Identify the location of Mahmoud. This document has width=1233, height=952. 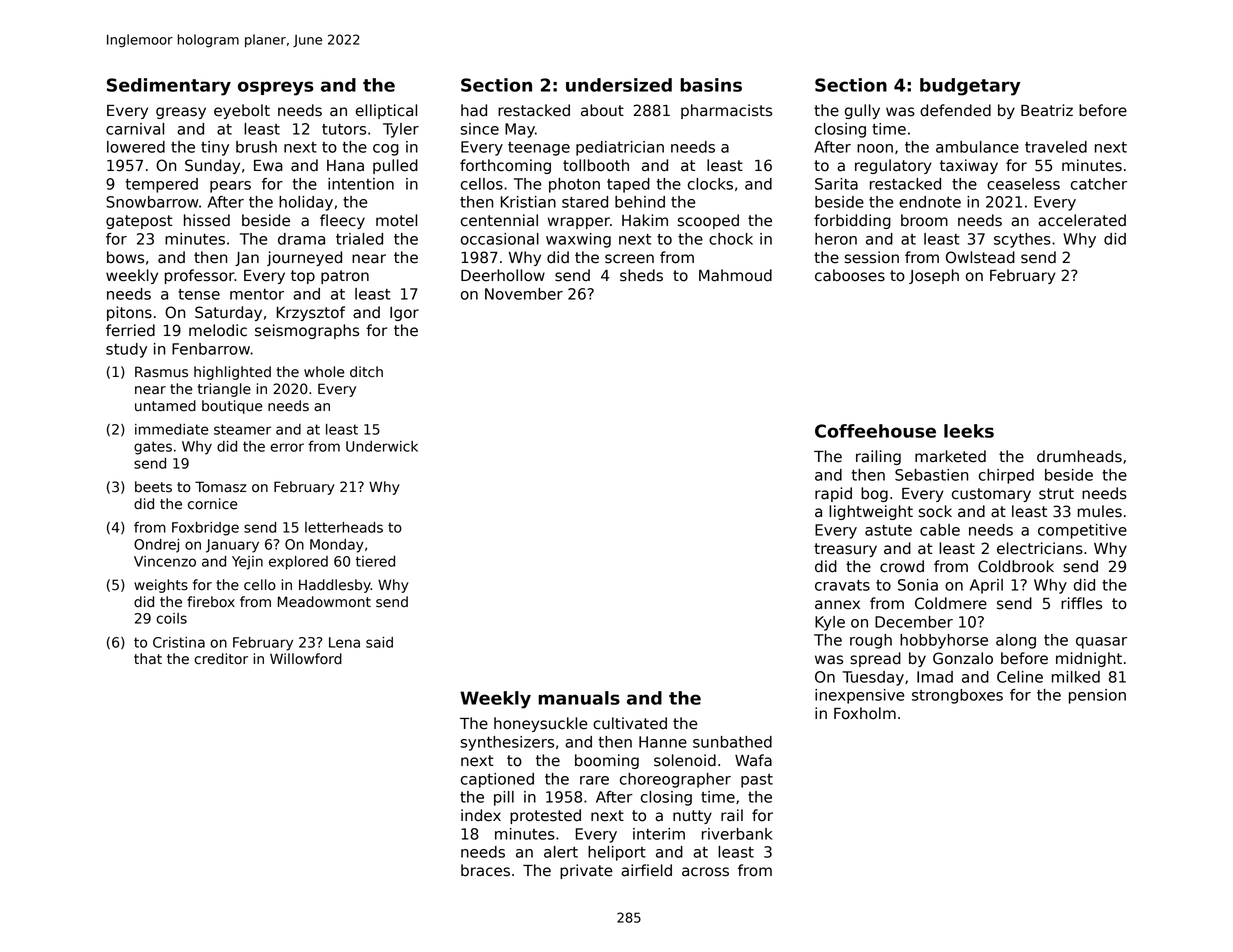
(735, 275).
